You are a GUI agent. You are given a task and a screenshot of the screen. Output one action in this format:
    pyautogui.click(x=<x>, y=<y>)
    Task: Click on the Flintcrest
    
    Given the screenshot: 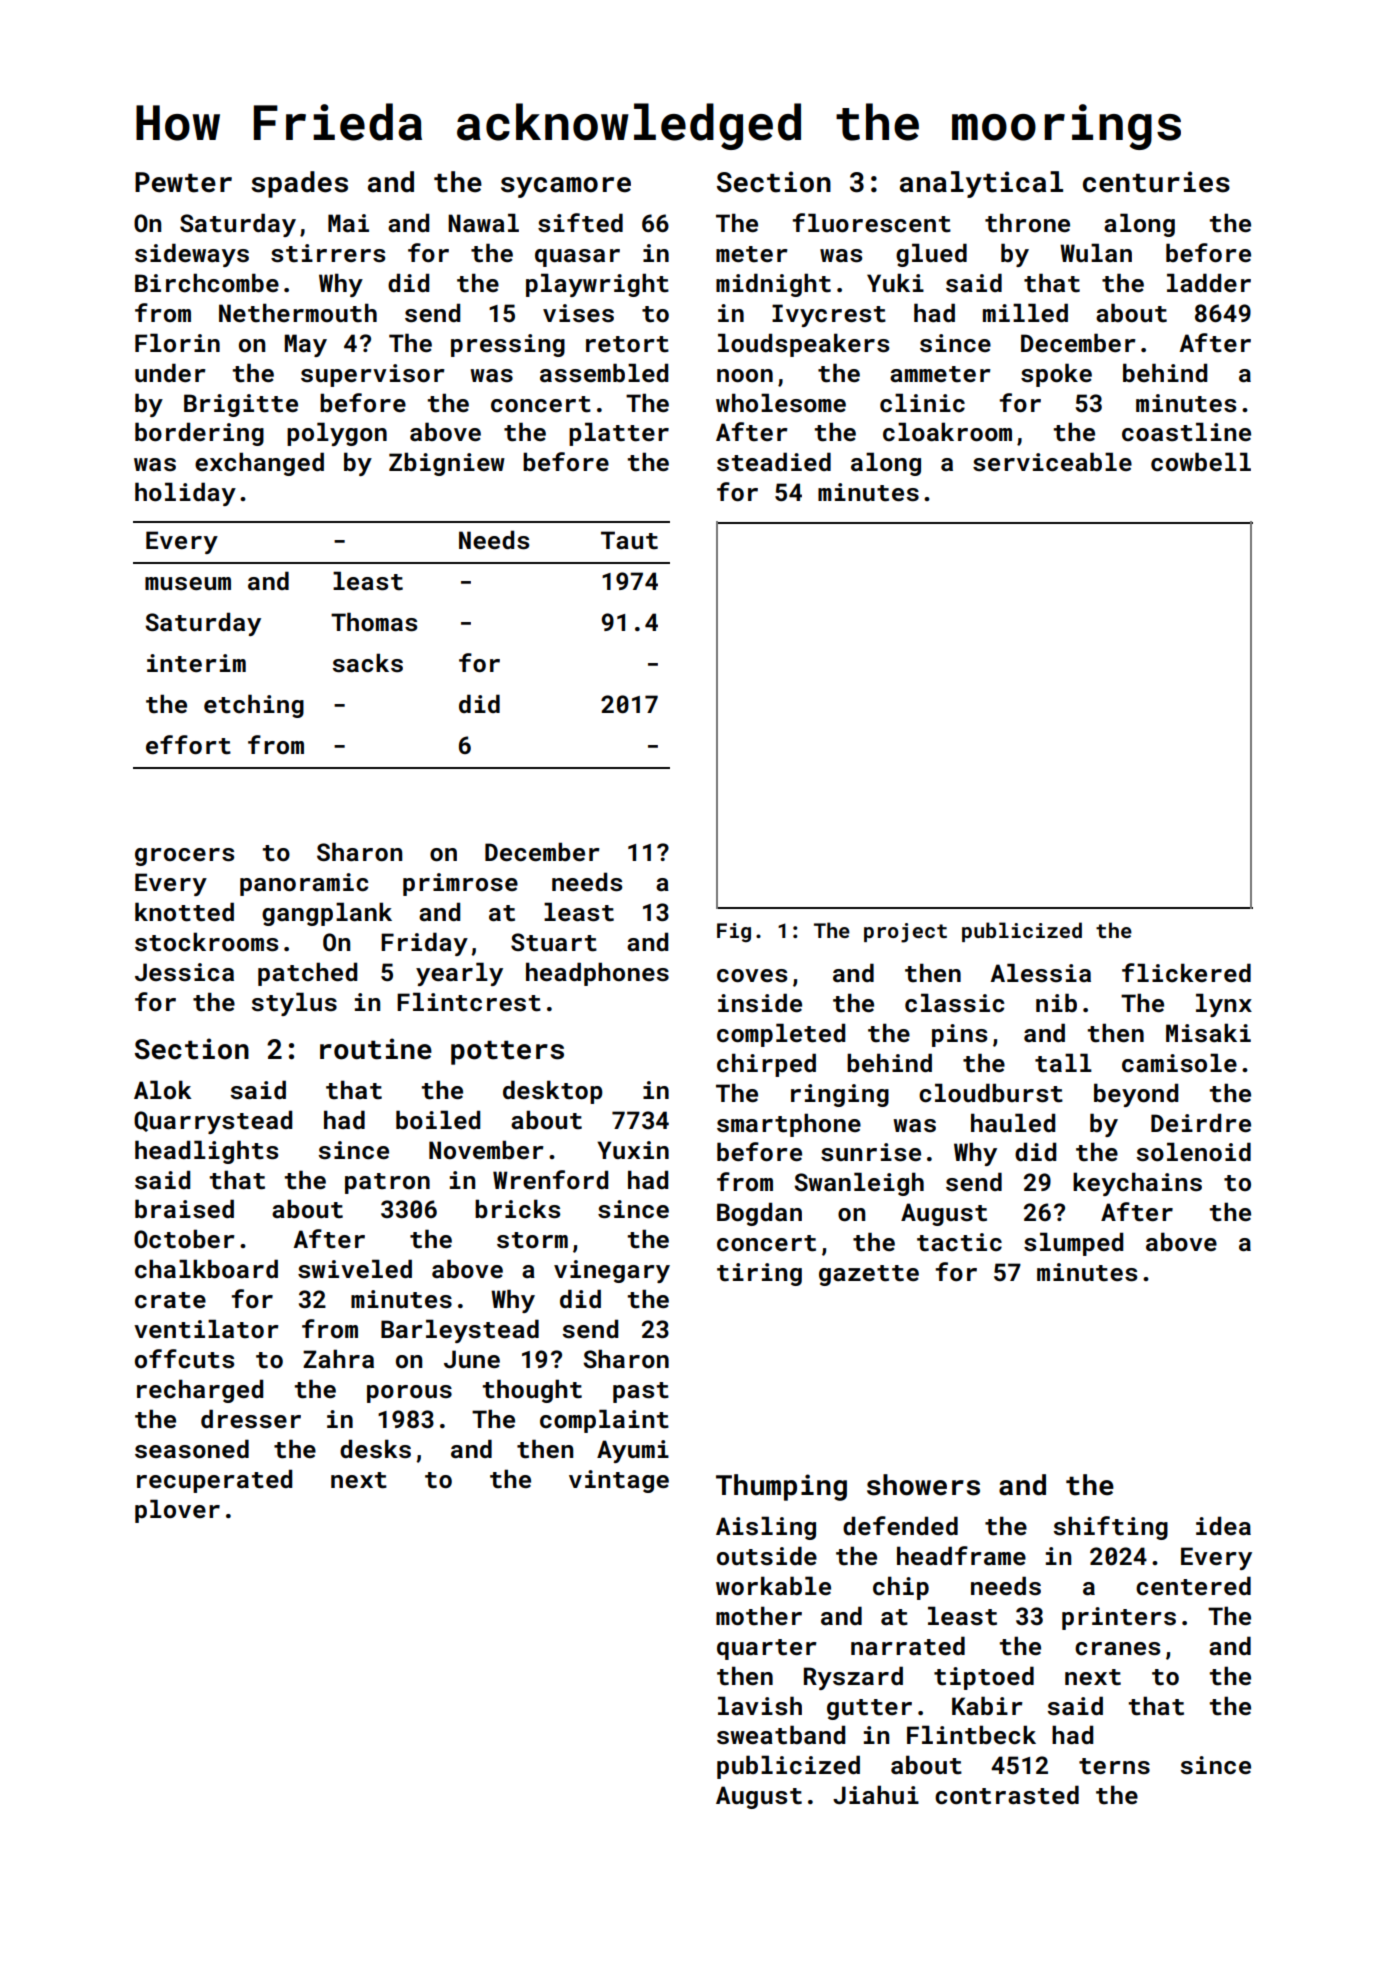 What is the action you would take?
    pyautogui.click(x=469, y=1002)
